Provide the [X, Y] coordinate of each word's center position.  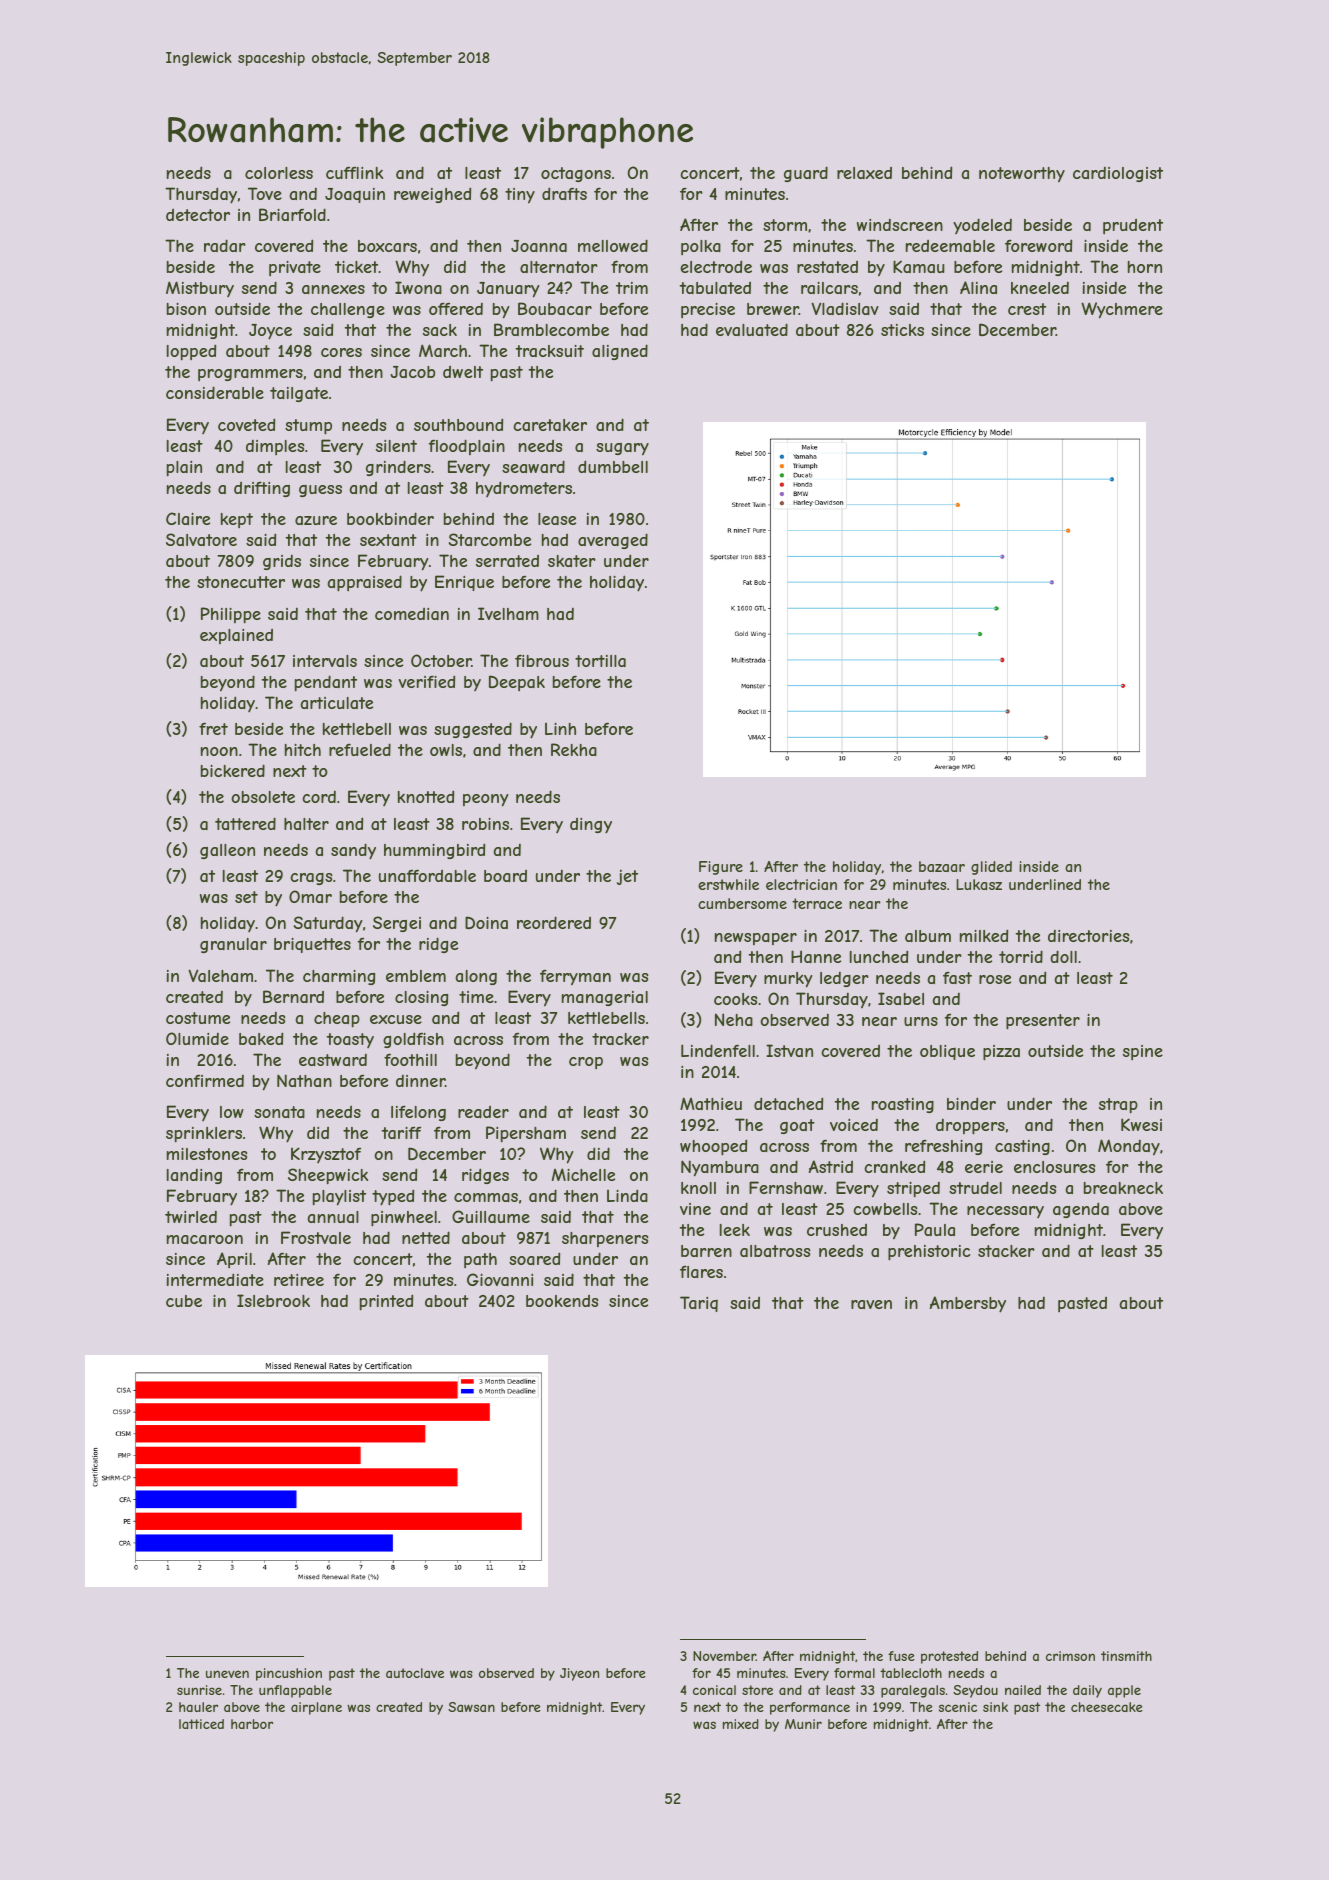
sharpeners [605, 1239]
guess [320, 491]
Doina [486, 922]
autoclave [415, 1673]
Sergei [397, 924]
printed [386, 1302]
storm [785, 225]
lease [557, 519]
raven [871, 1304]
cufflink [354, 173]
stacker [1006, 1251]
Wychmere [1122, 310]
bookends [562, 1301]
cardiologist [1118, 174]
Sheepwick [328, 1176]
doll [1063, 956]
